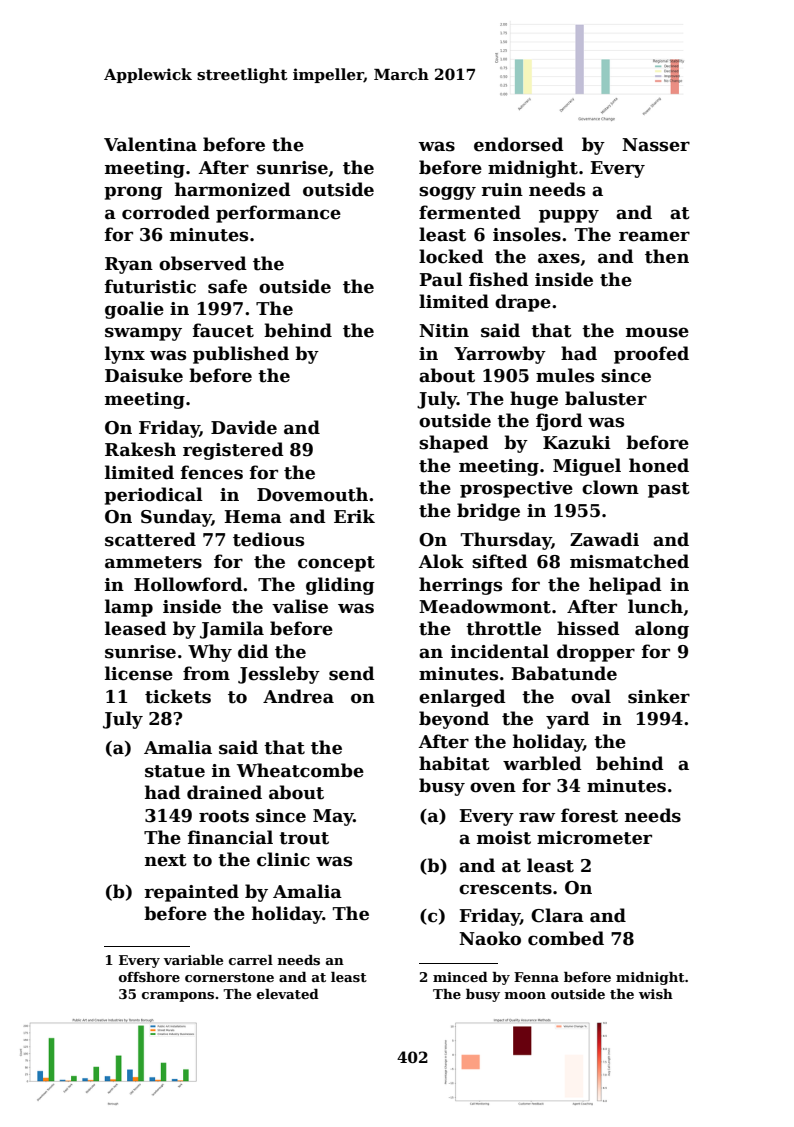 Image resolution: width=794 pixels, height=1127 pixels. I want to click on endorsed, so click(519, 144).
